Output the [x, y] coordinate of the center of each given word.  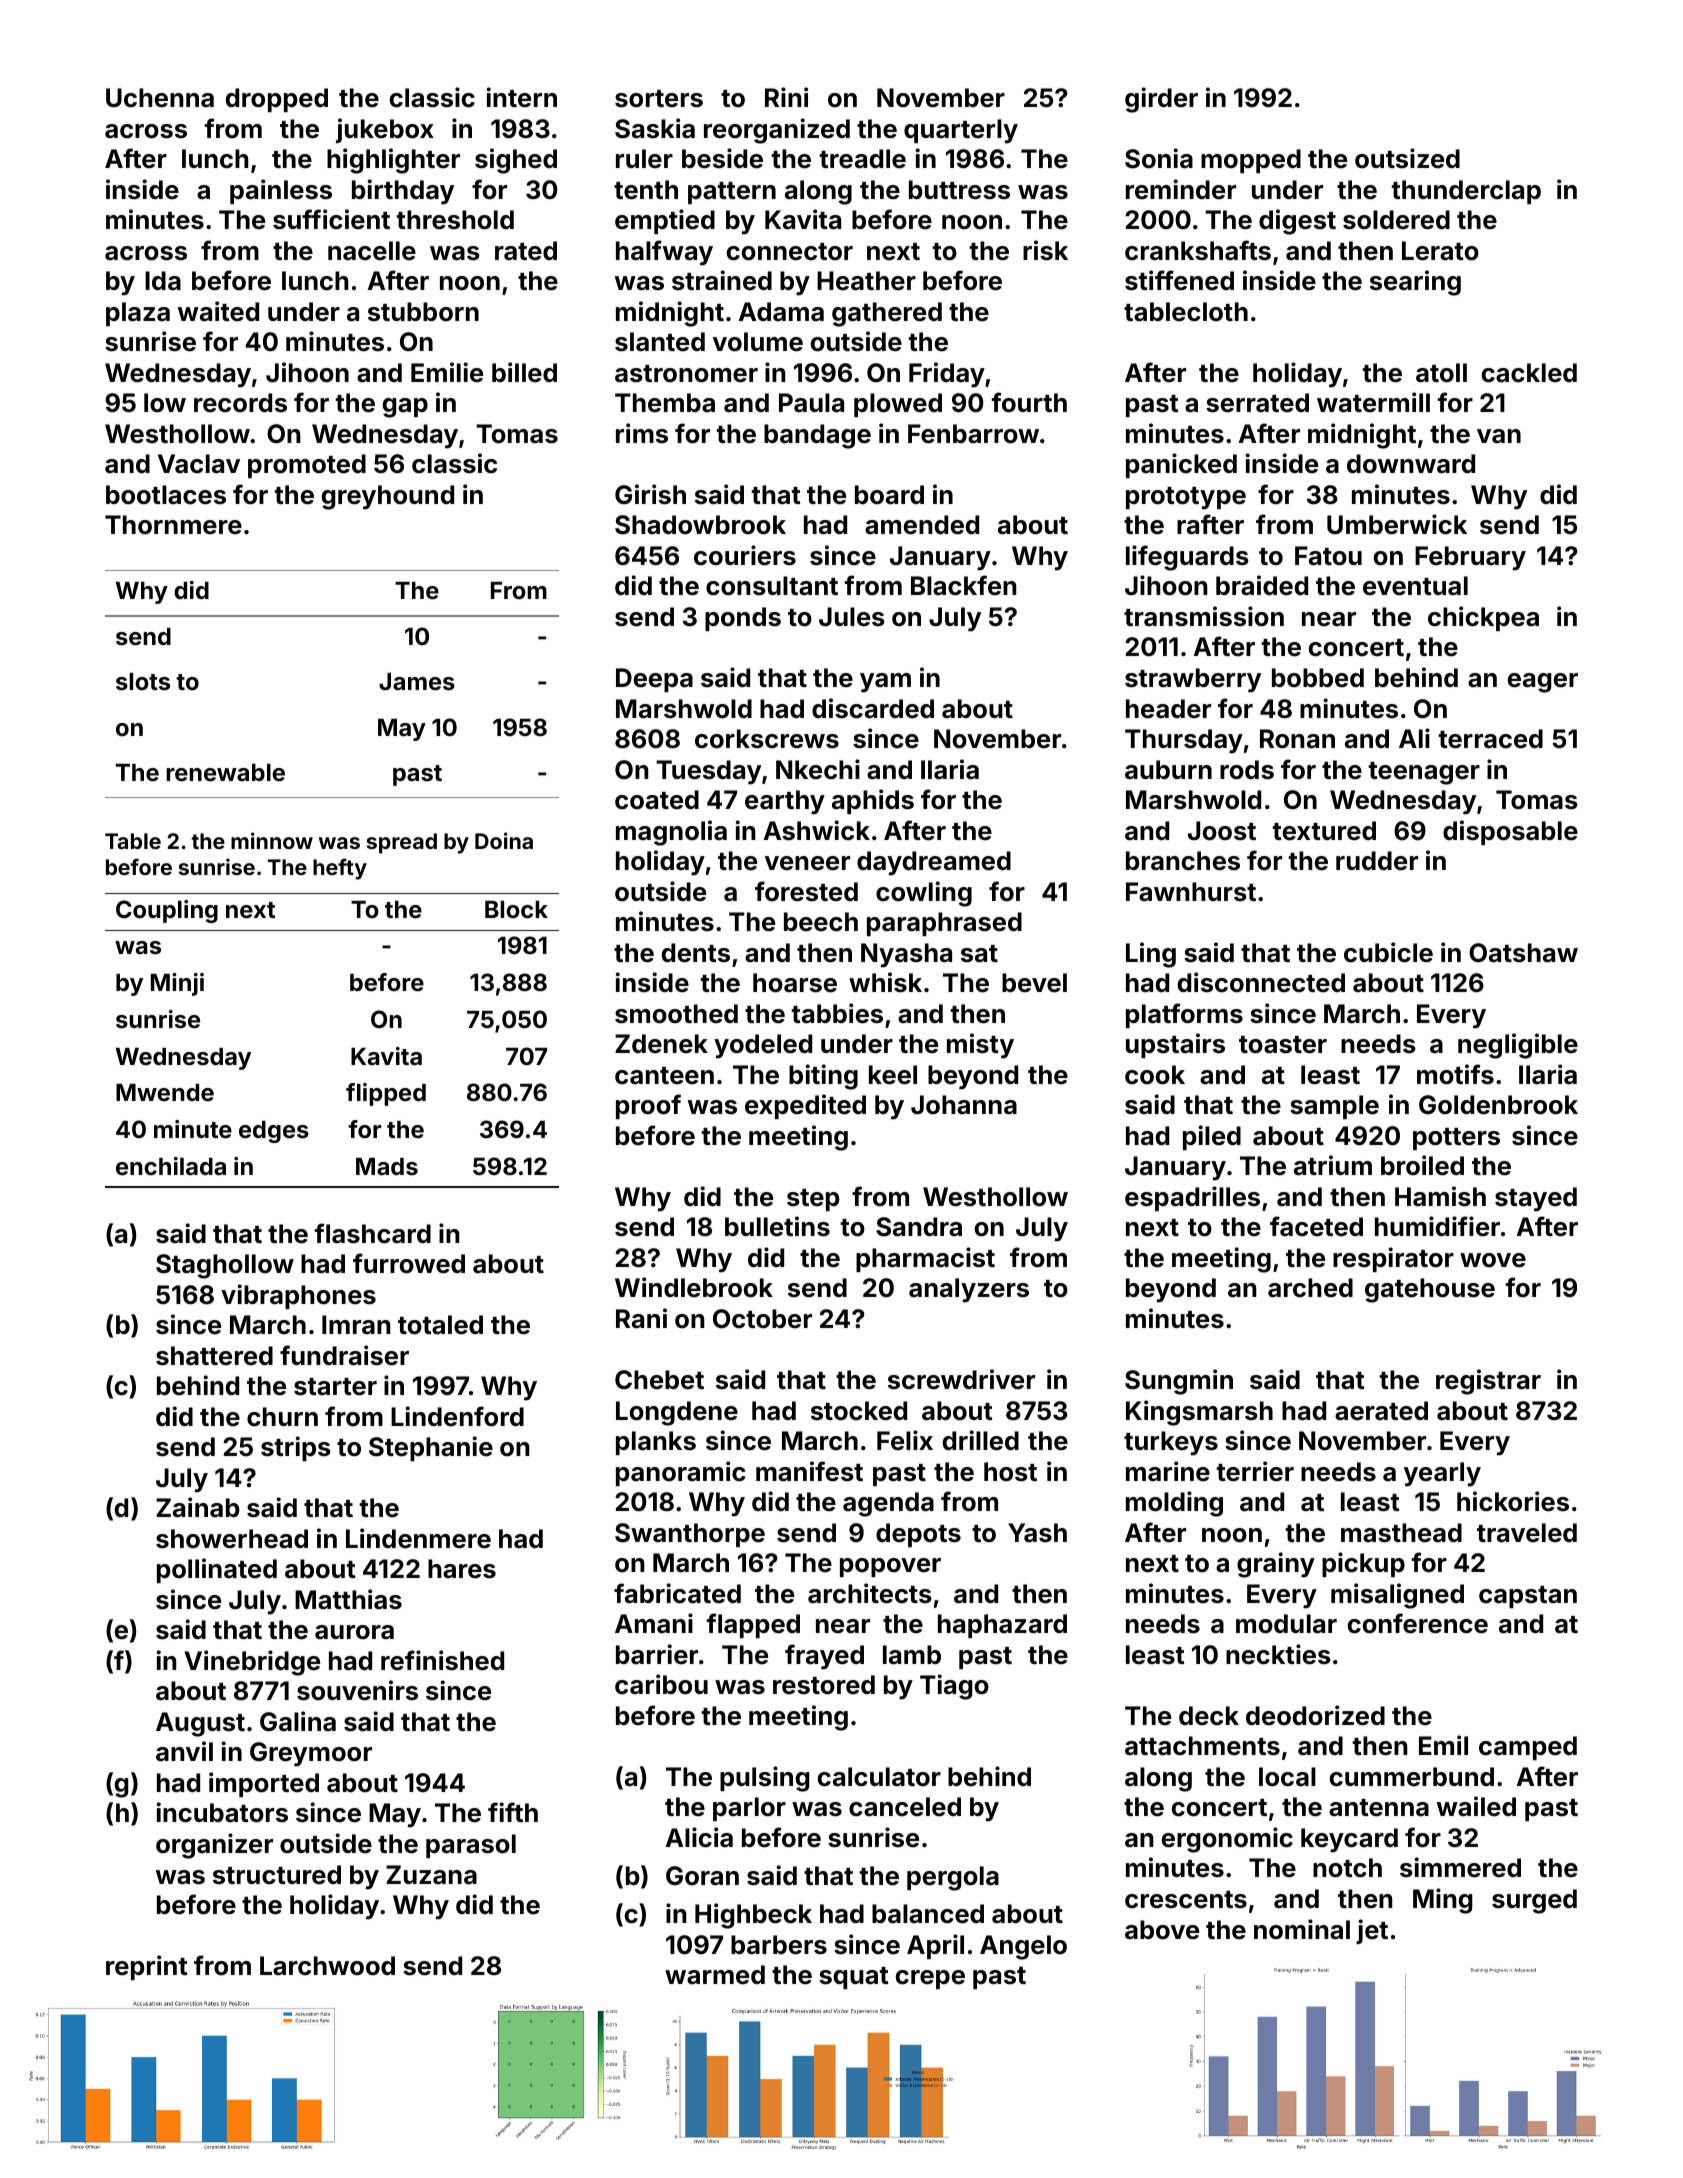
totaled [440, 1325]
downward [1411, 464]
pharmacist [925, 1259]
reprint [147, 1967]
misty [980, 1046]
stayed [1536, 1199]
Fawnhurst [1191, 892]
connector [790, 252]
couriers [745, 555]
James [417, 682]
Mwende [165, 1093]
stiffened [1179, 280]
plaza [138, 314]
